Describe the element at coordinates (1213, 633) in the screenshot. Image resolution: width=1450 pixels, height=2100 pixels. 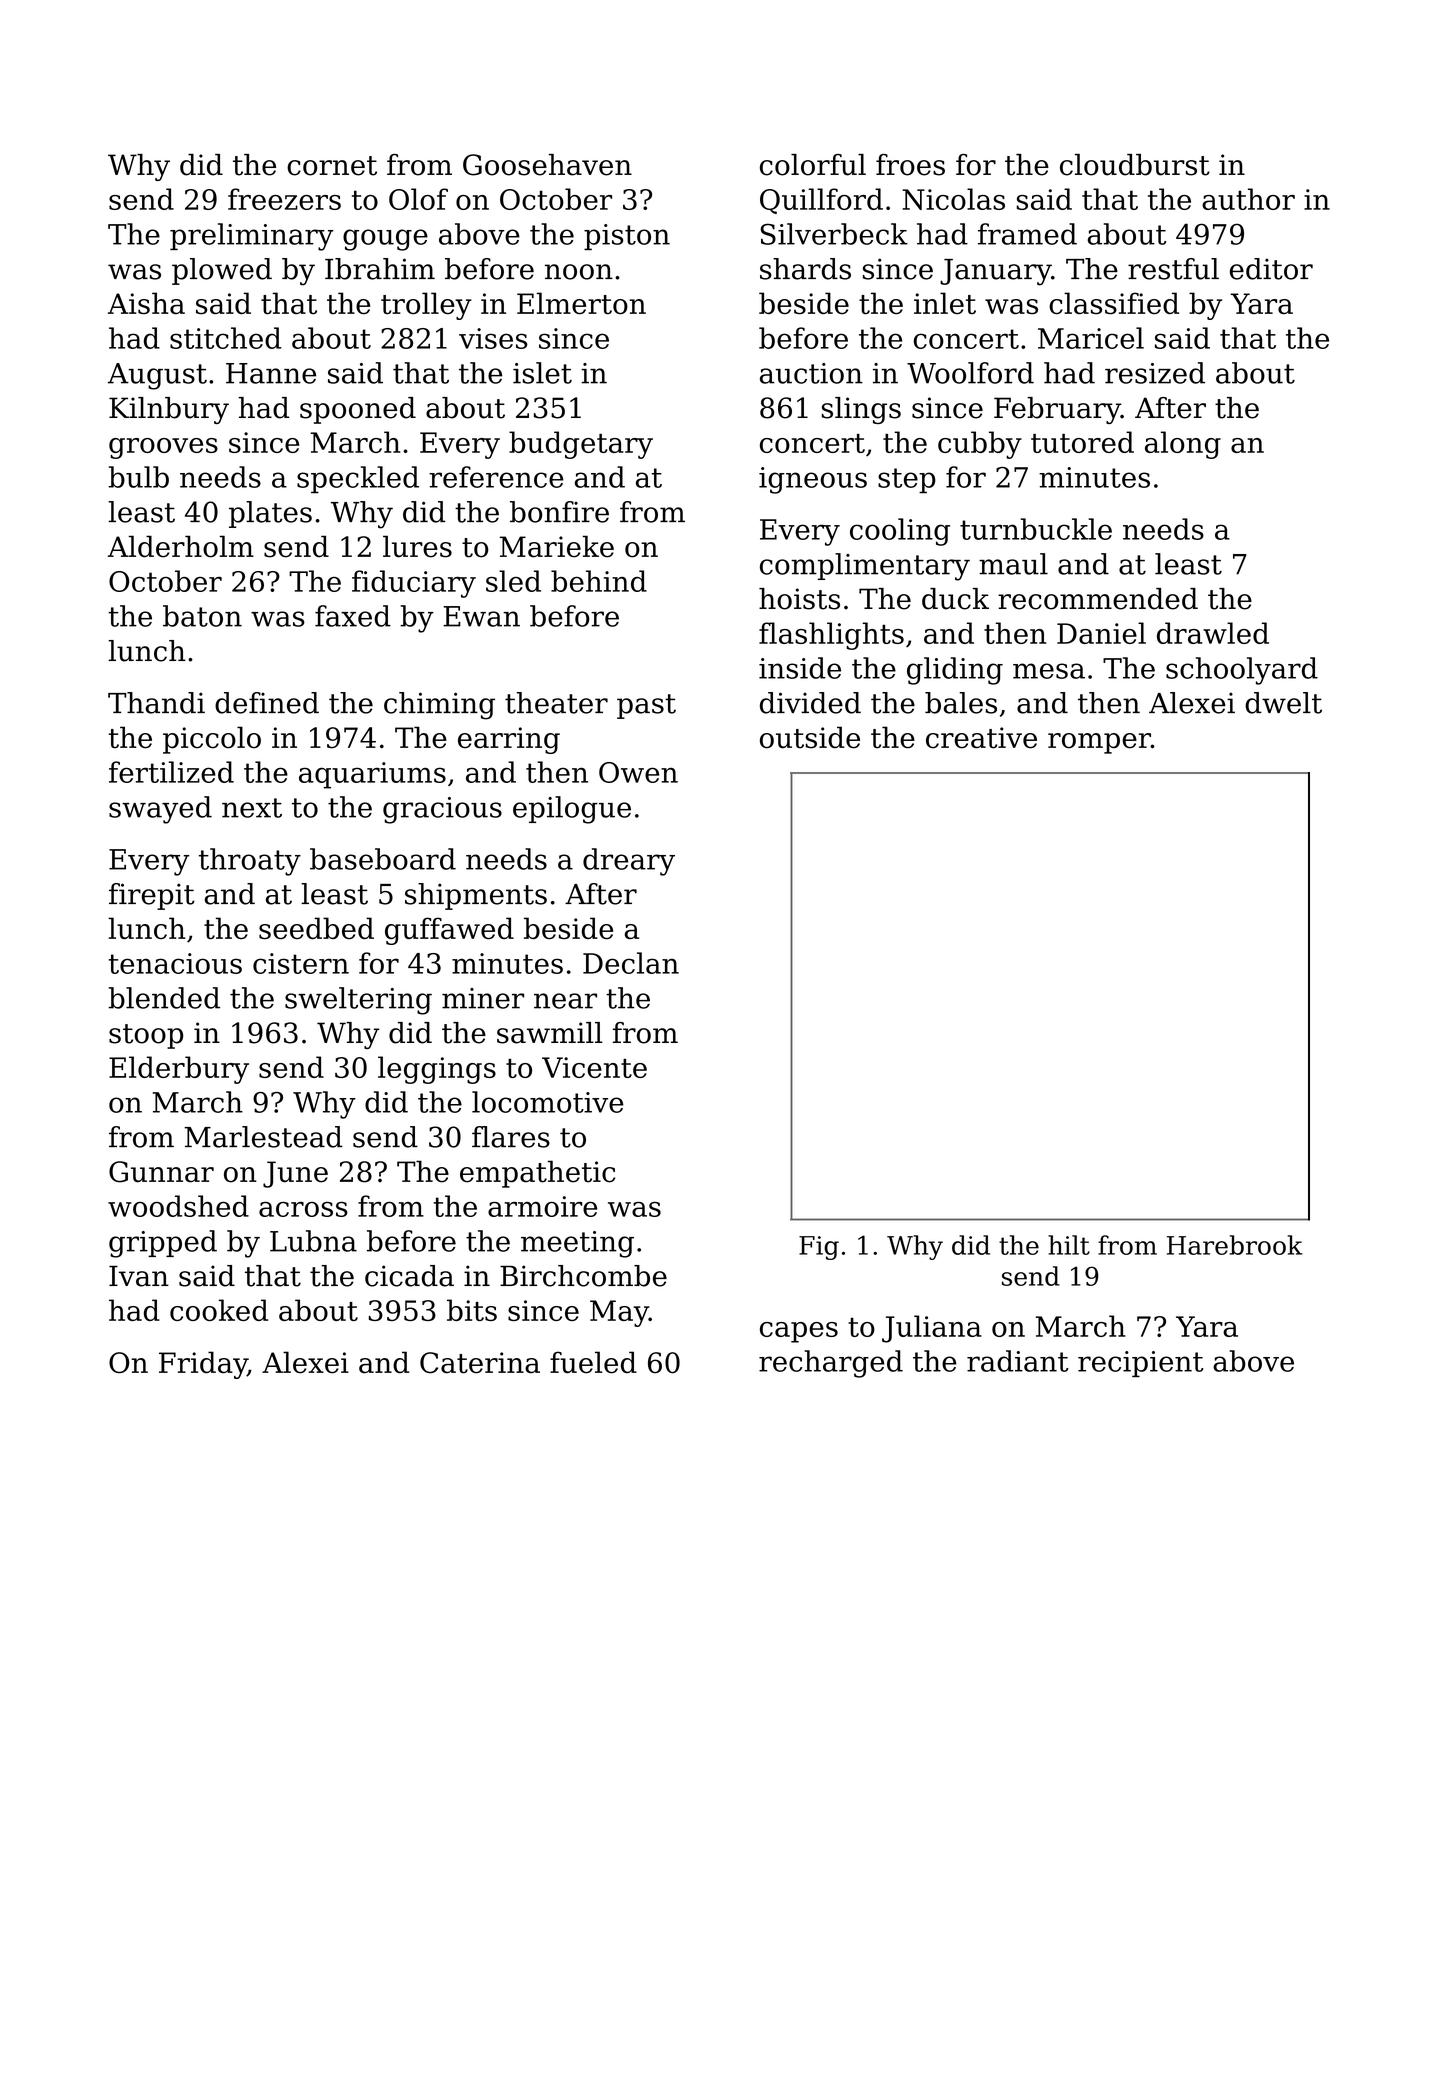
I see `drawled` at that location.
